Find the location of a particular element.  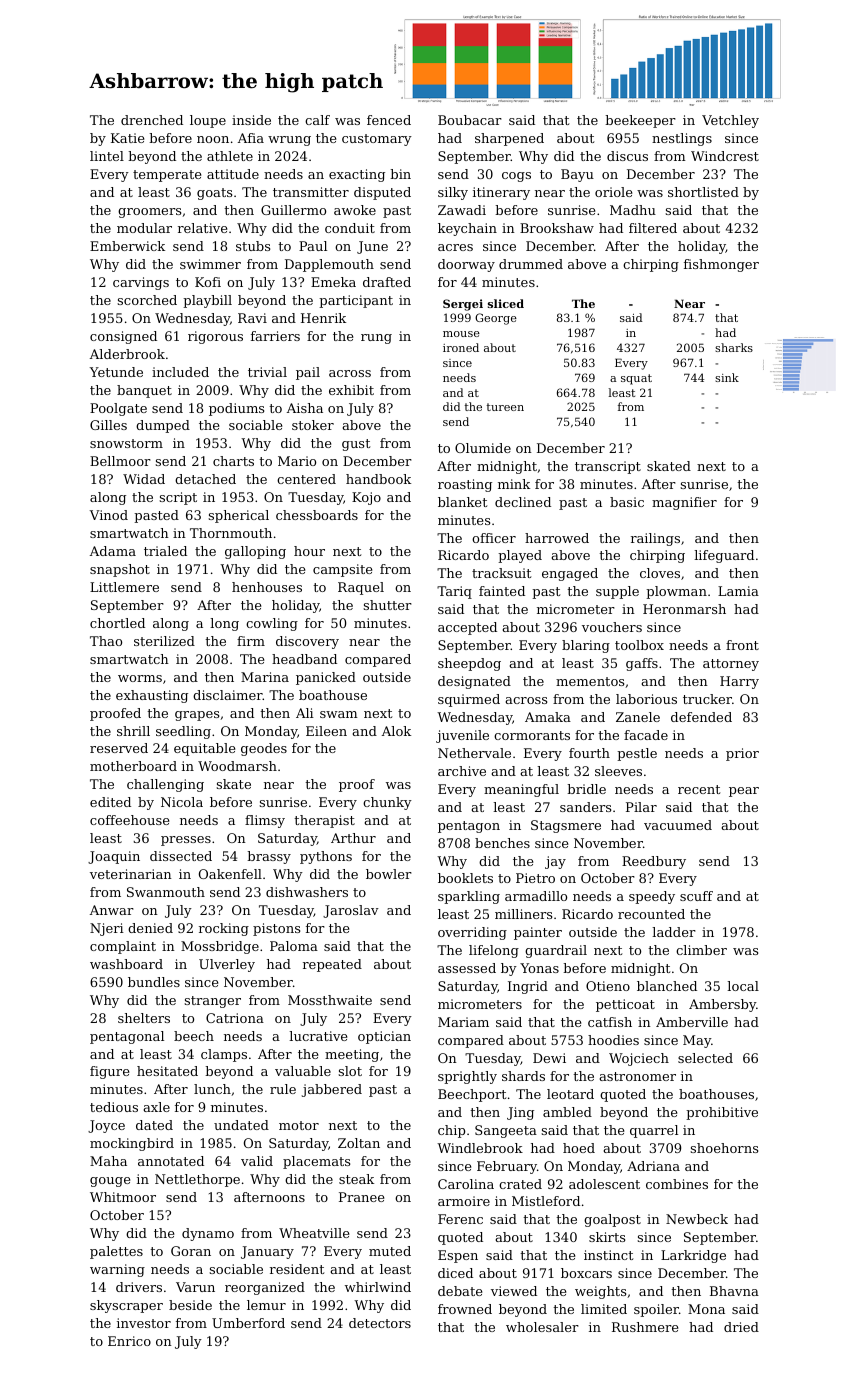

veterinarian is located at coordinates (131, 874).
